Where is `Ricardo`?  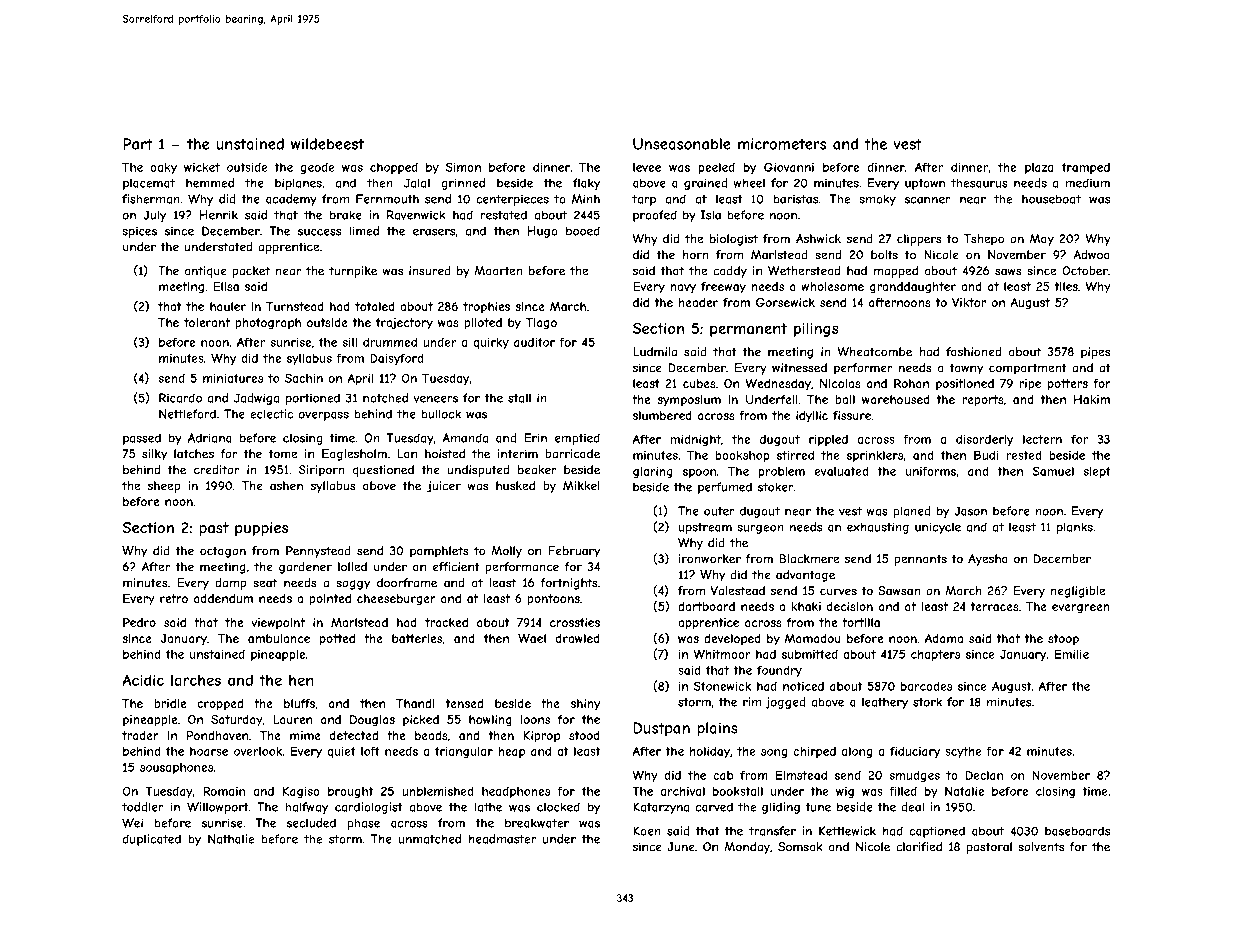
Ricardo is located at coordinates (180, 398).
